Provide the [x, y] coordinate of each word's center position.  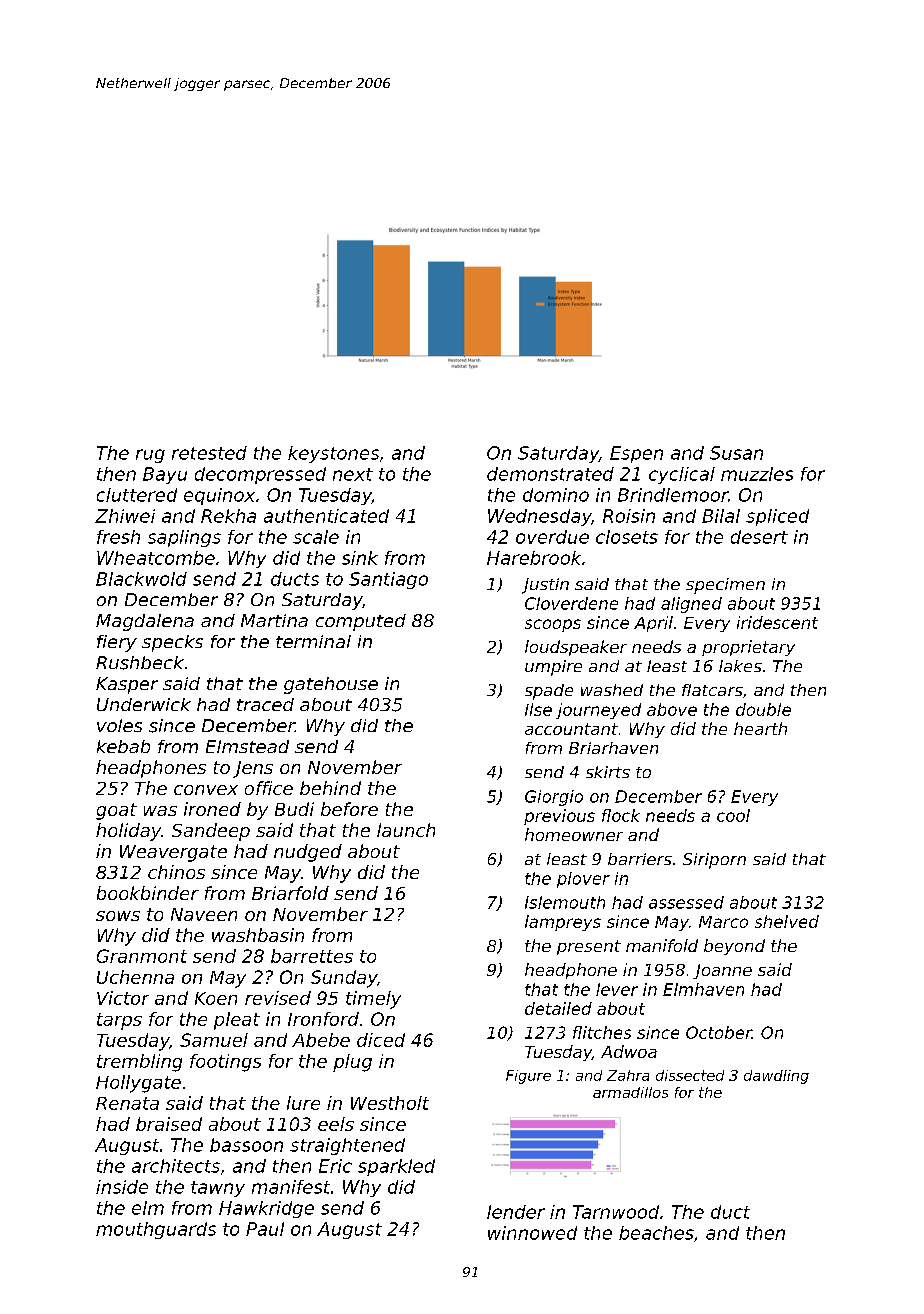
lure [303, 1103]
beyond [734, 947]
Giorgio [554, 798]
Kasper [127, 685]
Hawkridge [266, 1209]
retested [209, 453]
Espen [636, 454]
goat [116, 811]
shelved [787, 921]
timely [373, 1000]
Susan [736, 453]
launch [406, 830]
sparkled [396, 1167]
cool [733, 815]
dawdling [776, 1077]
